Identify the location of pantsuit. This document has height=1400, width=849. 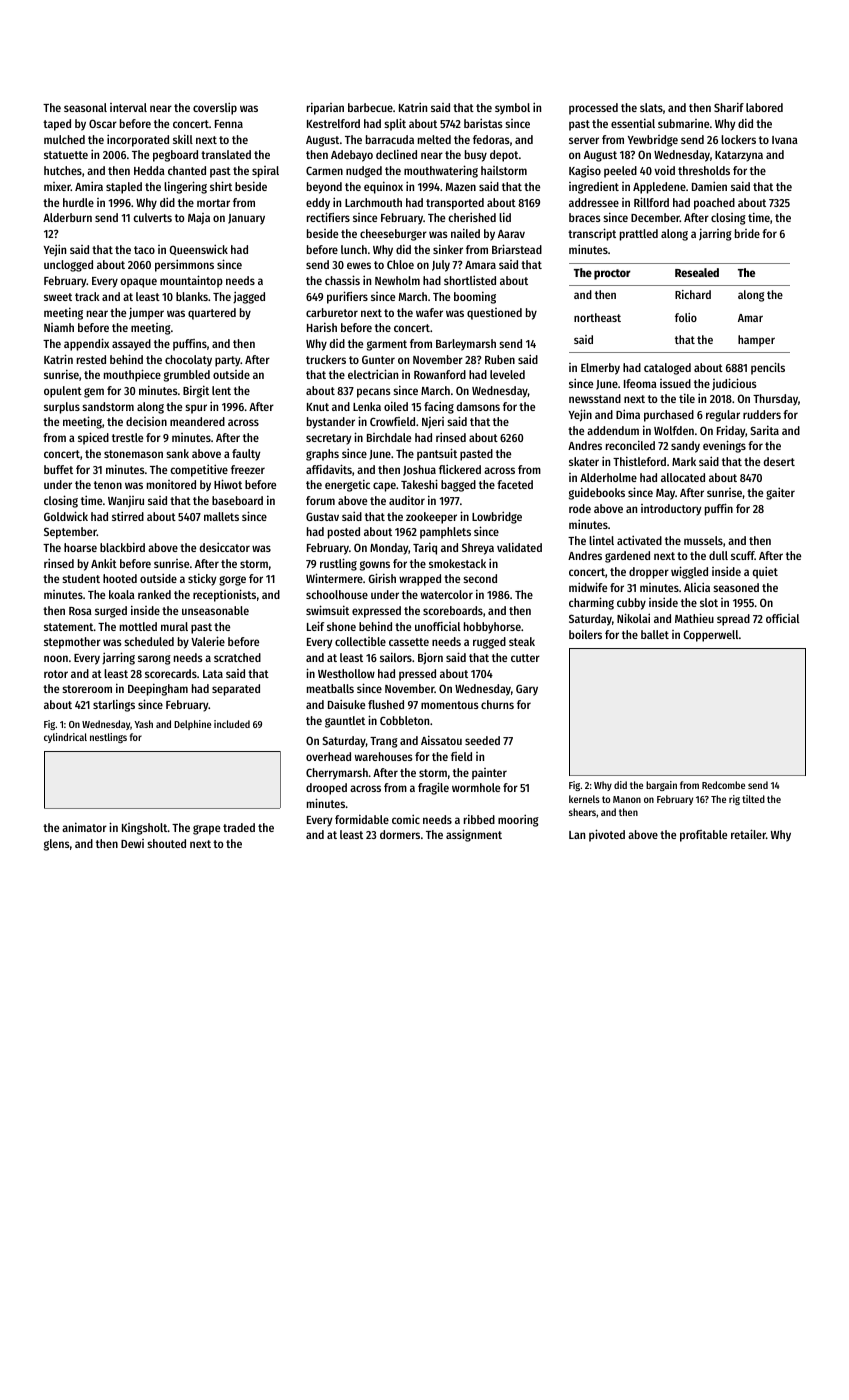
(437, 454).
